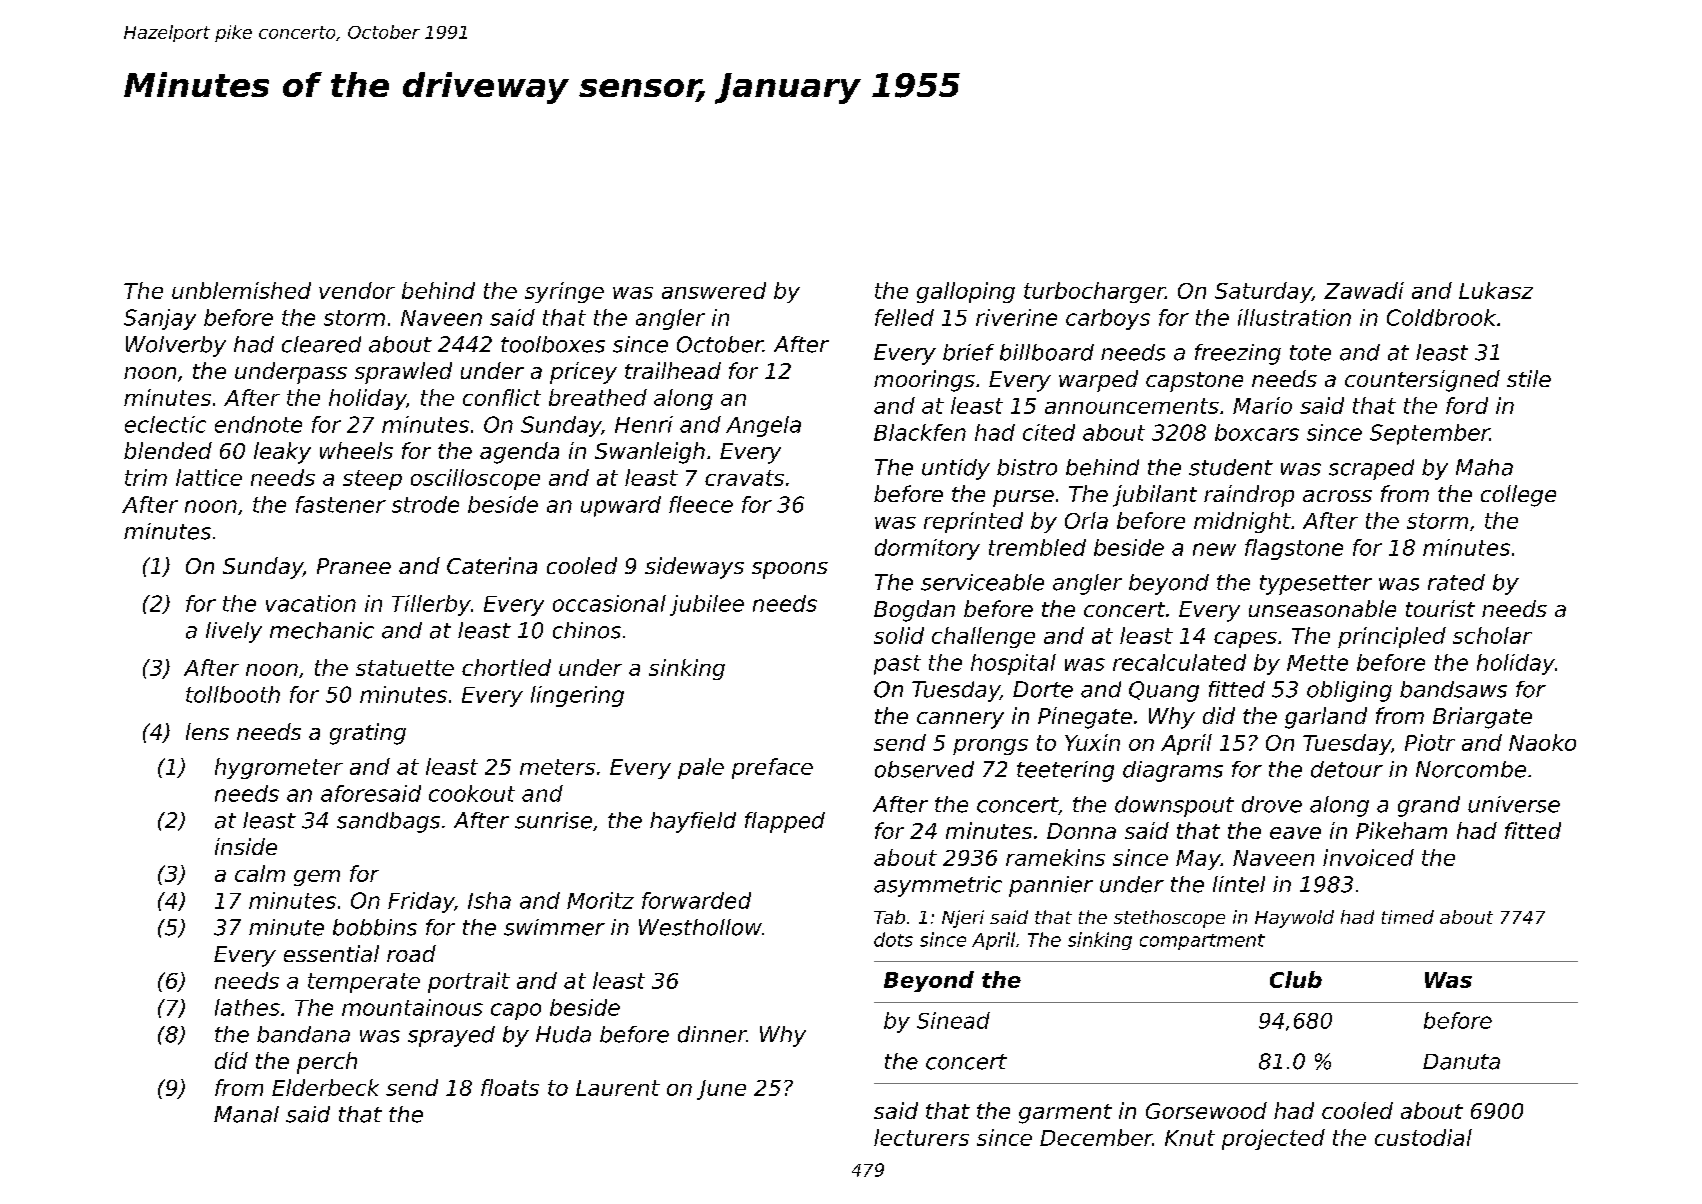 This document has height=1204, width=1702. Describe the element at coordinates (1496, 290) in the document. I see `Lukasz` at that location.
